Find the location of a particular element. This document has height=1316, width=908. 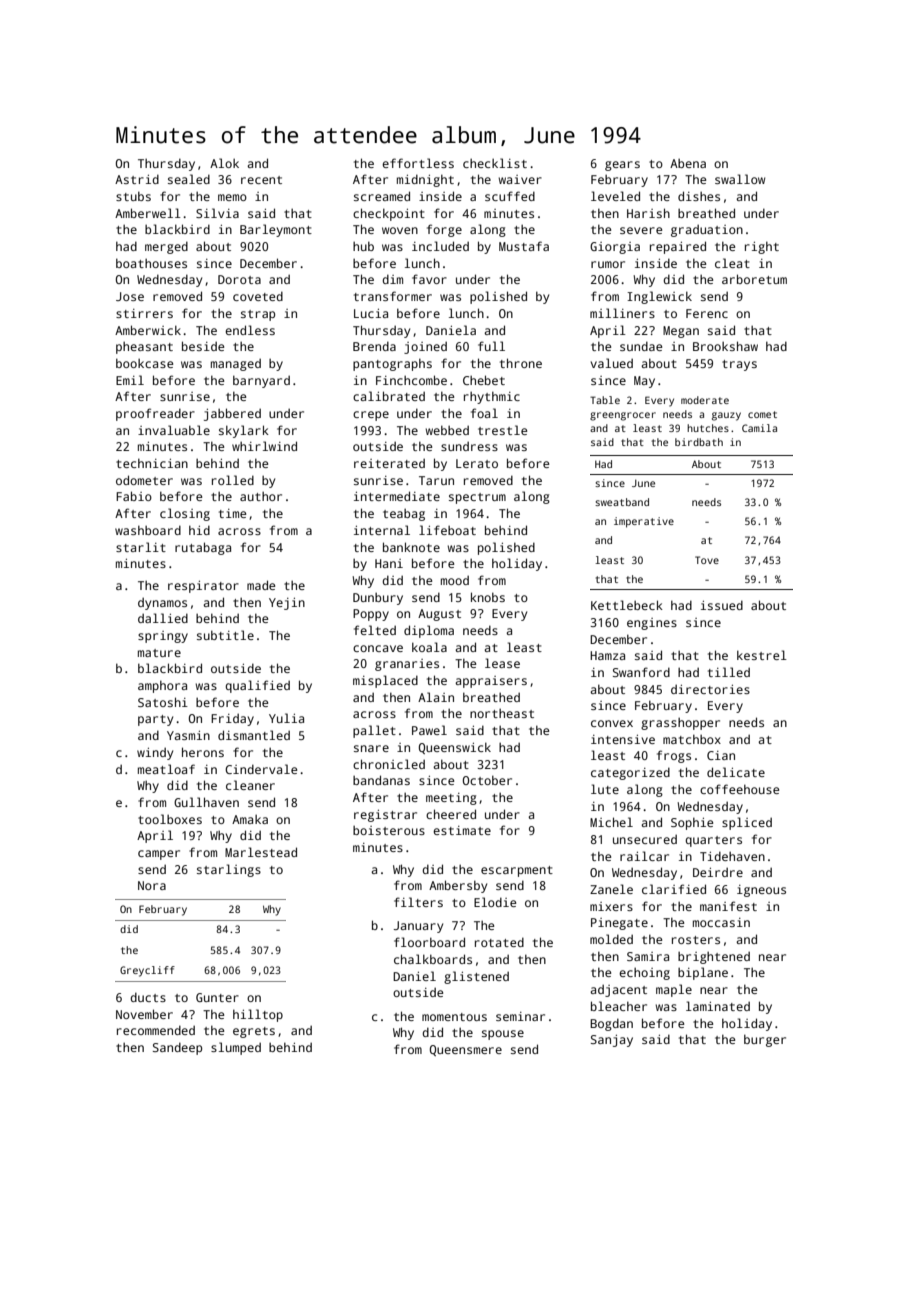

trays is located at coordinates (739, 365).
